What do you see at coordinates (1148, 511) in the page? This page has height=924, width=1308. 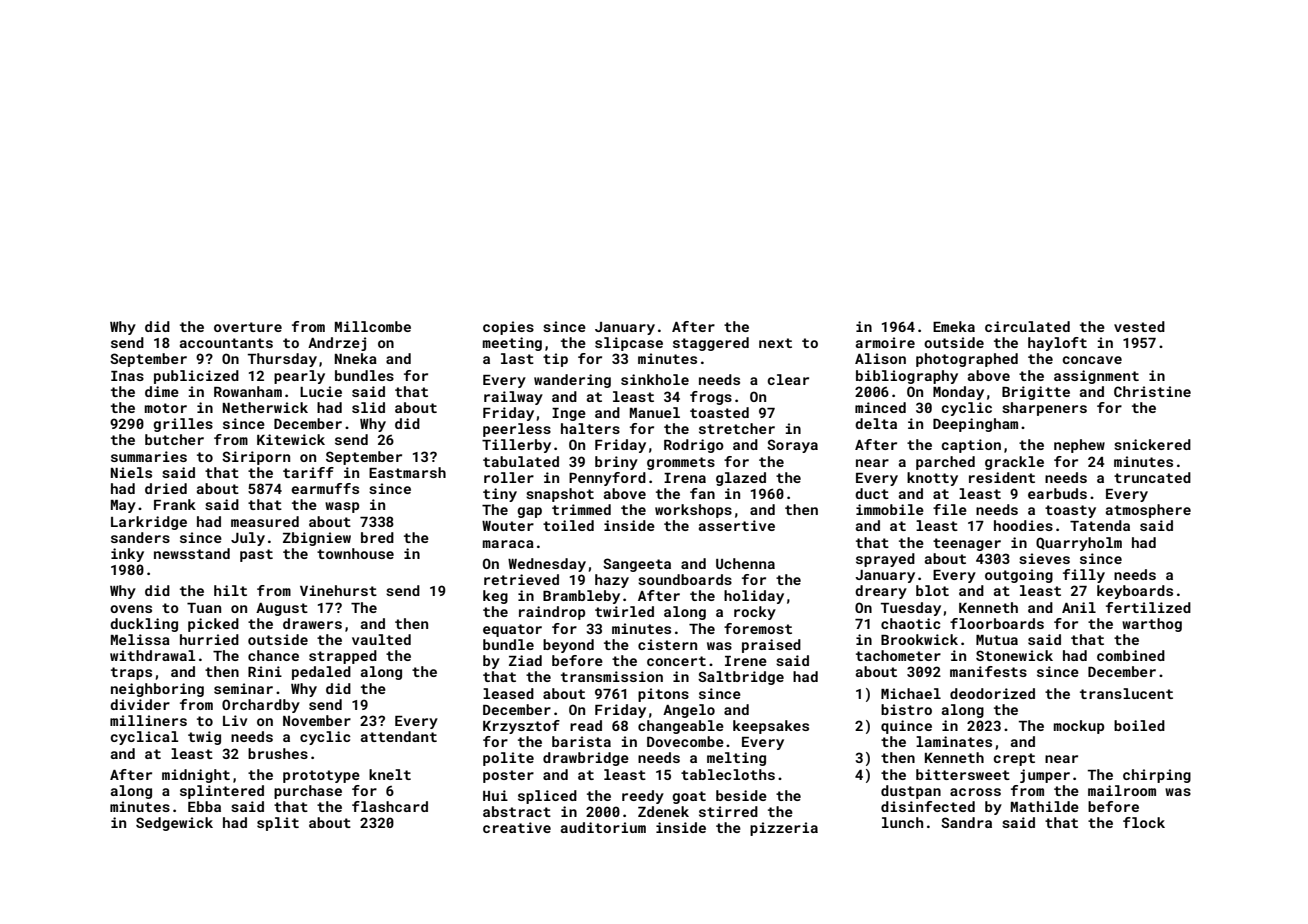 I see `atmosphere` at bounding box center [1148, 511].
